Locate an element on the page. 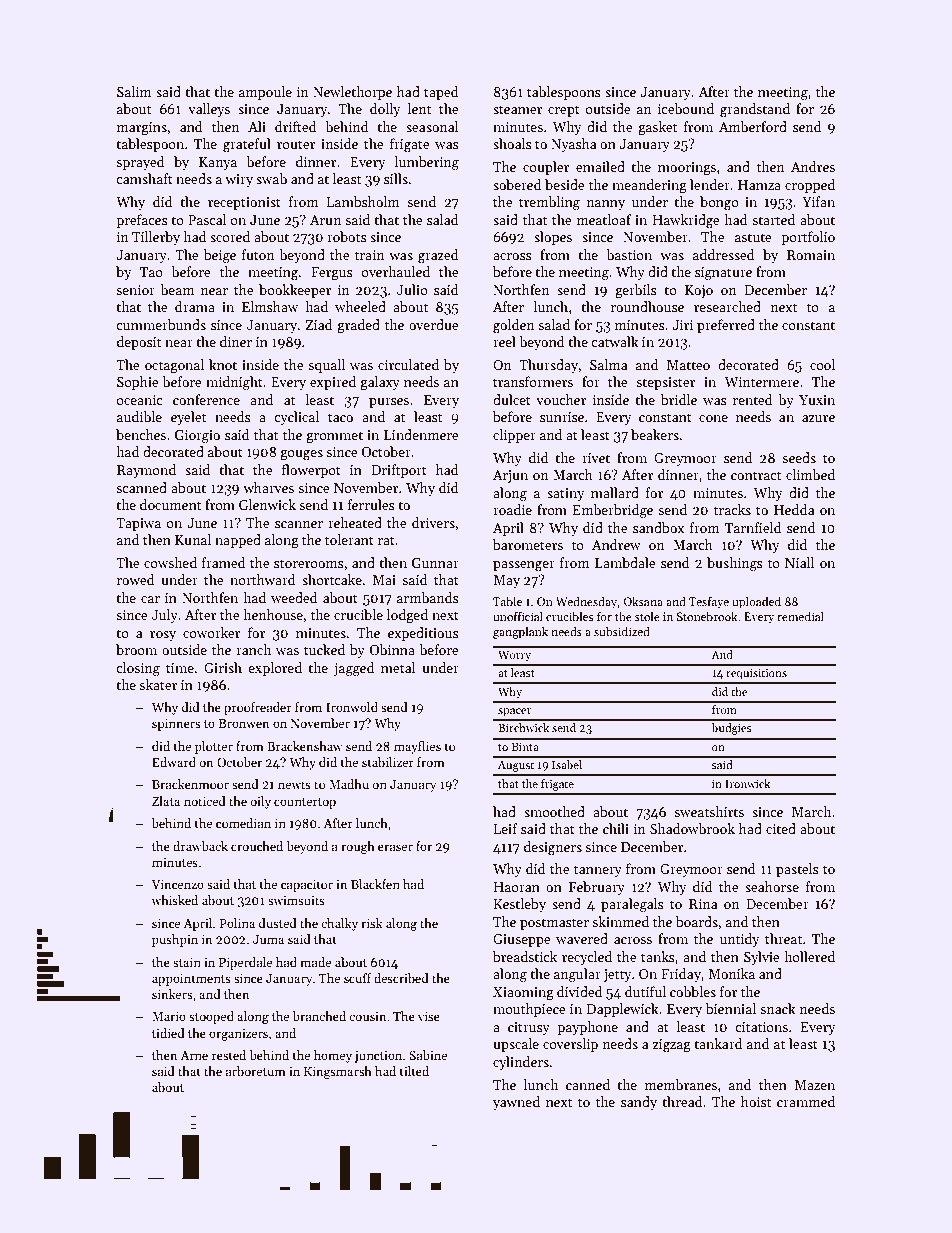  northward is located at coordinates (263, 579).
